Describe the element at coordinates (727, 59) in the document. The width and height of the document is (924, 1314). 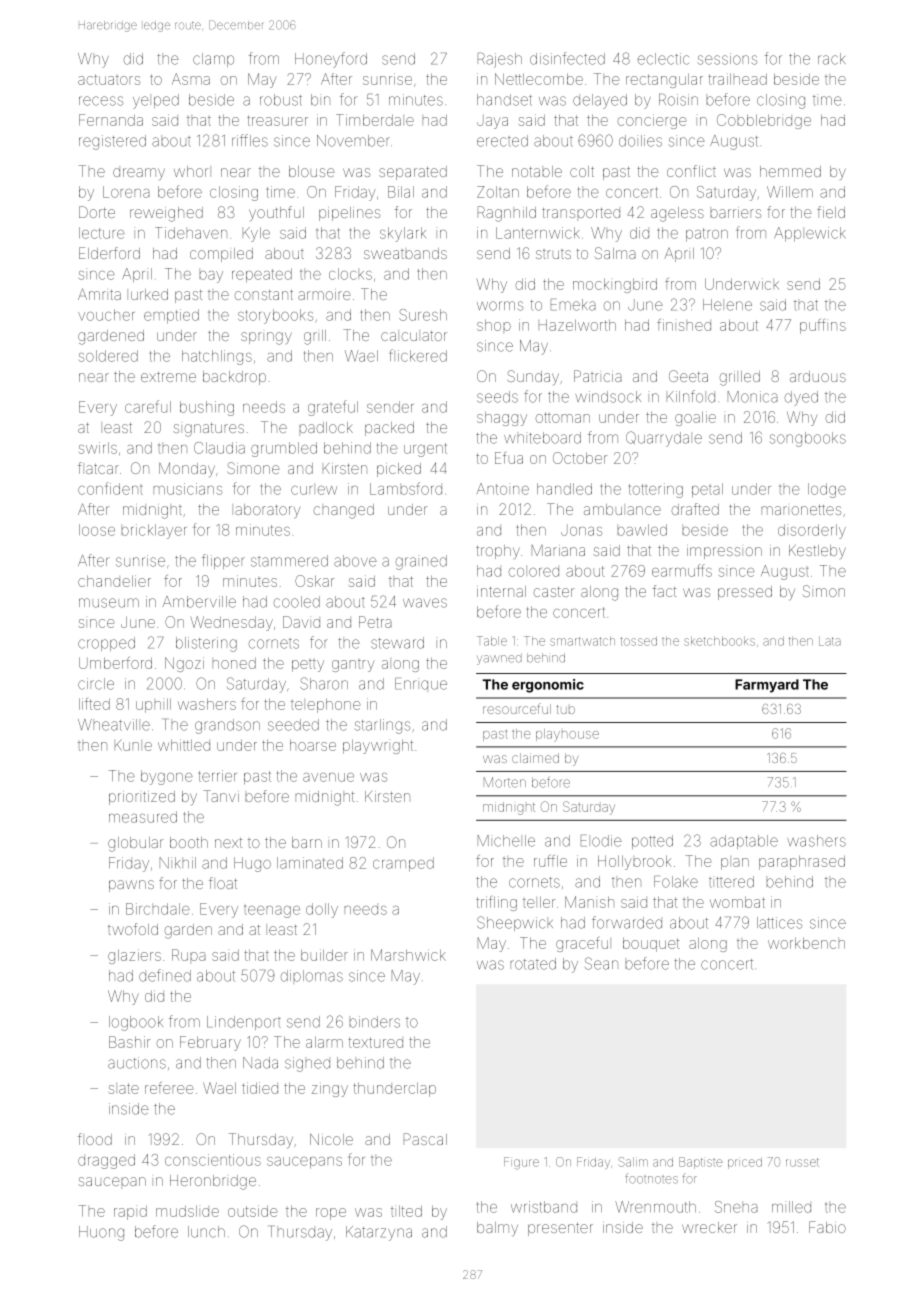
I see `sessions` at that location.
